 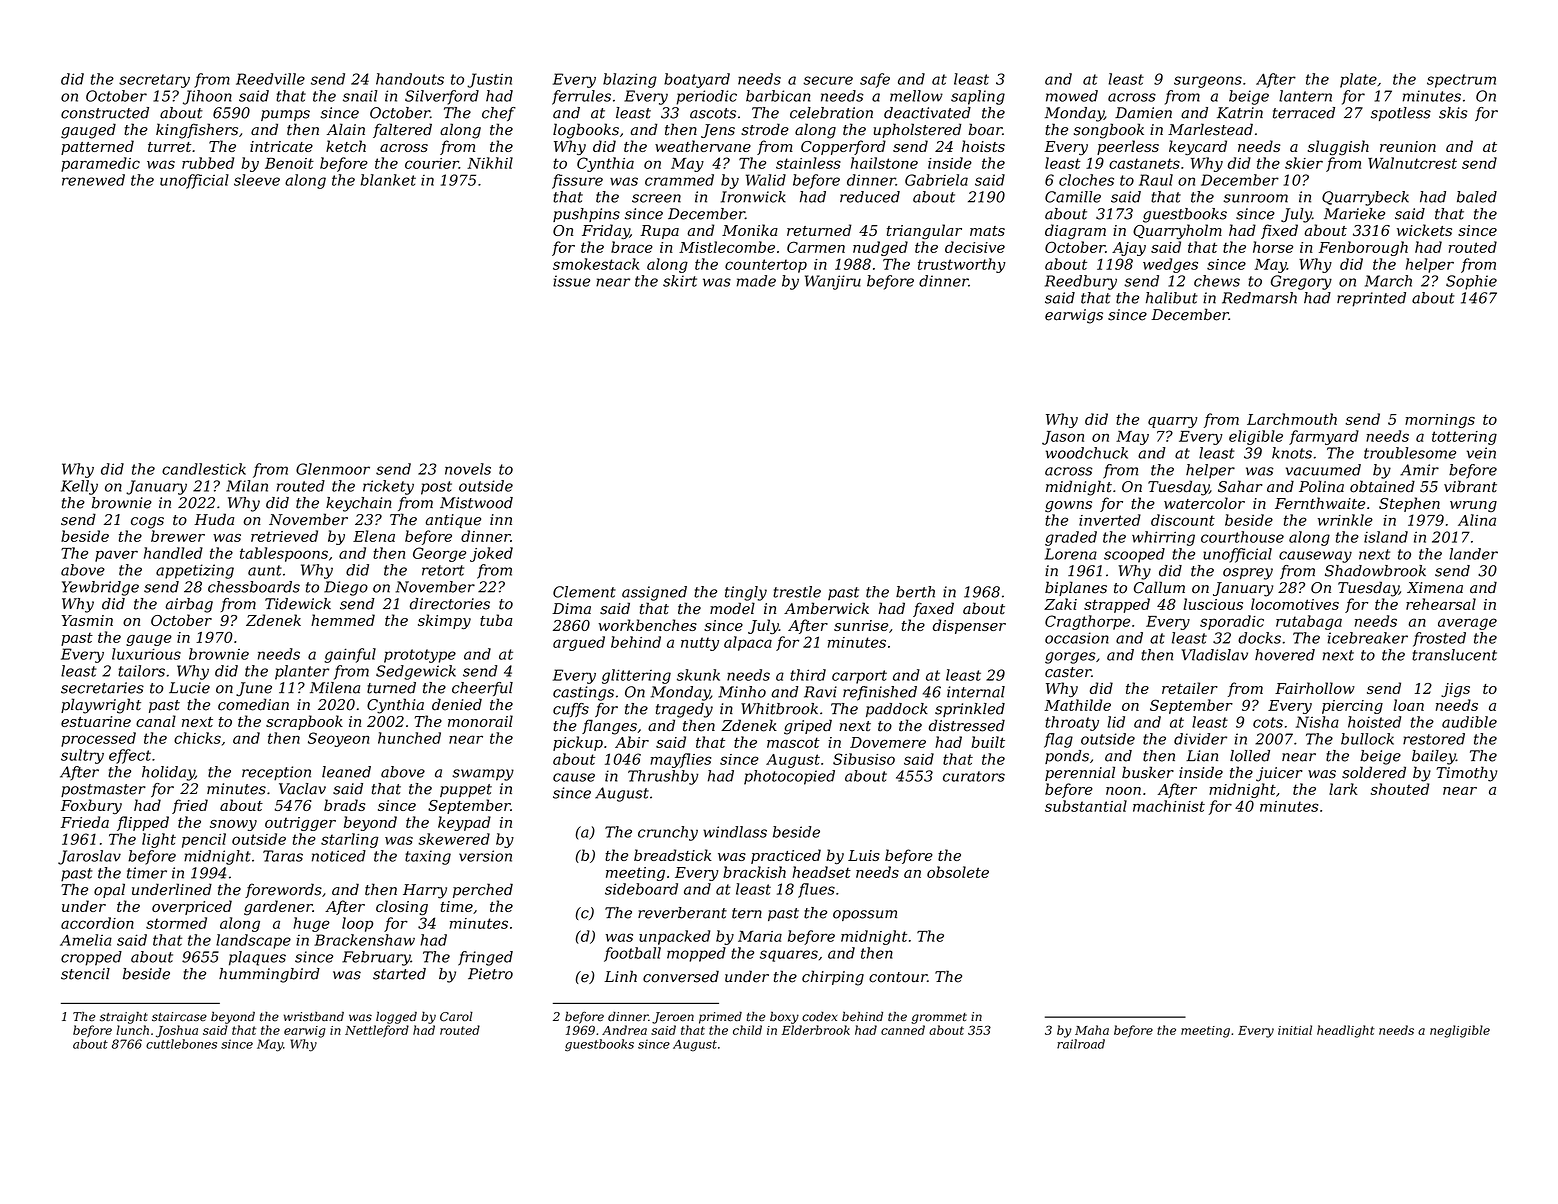 I want to click on nudged, so click(x=880, y=248).
